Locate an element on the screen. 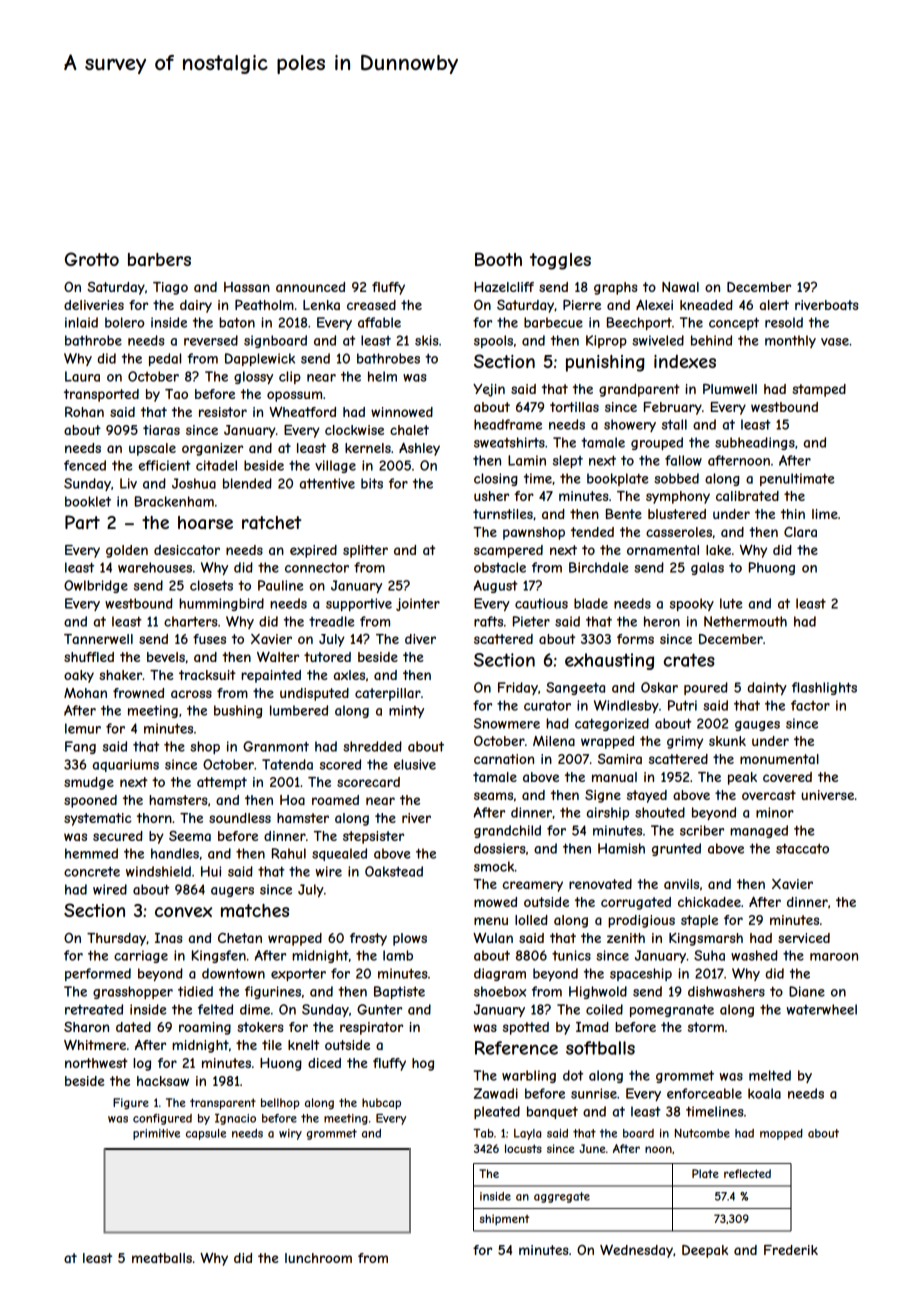  minty is located at coordinates (406, 711).
